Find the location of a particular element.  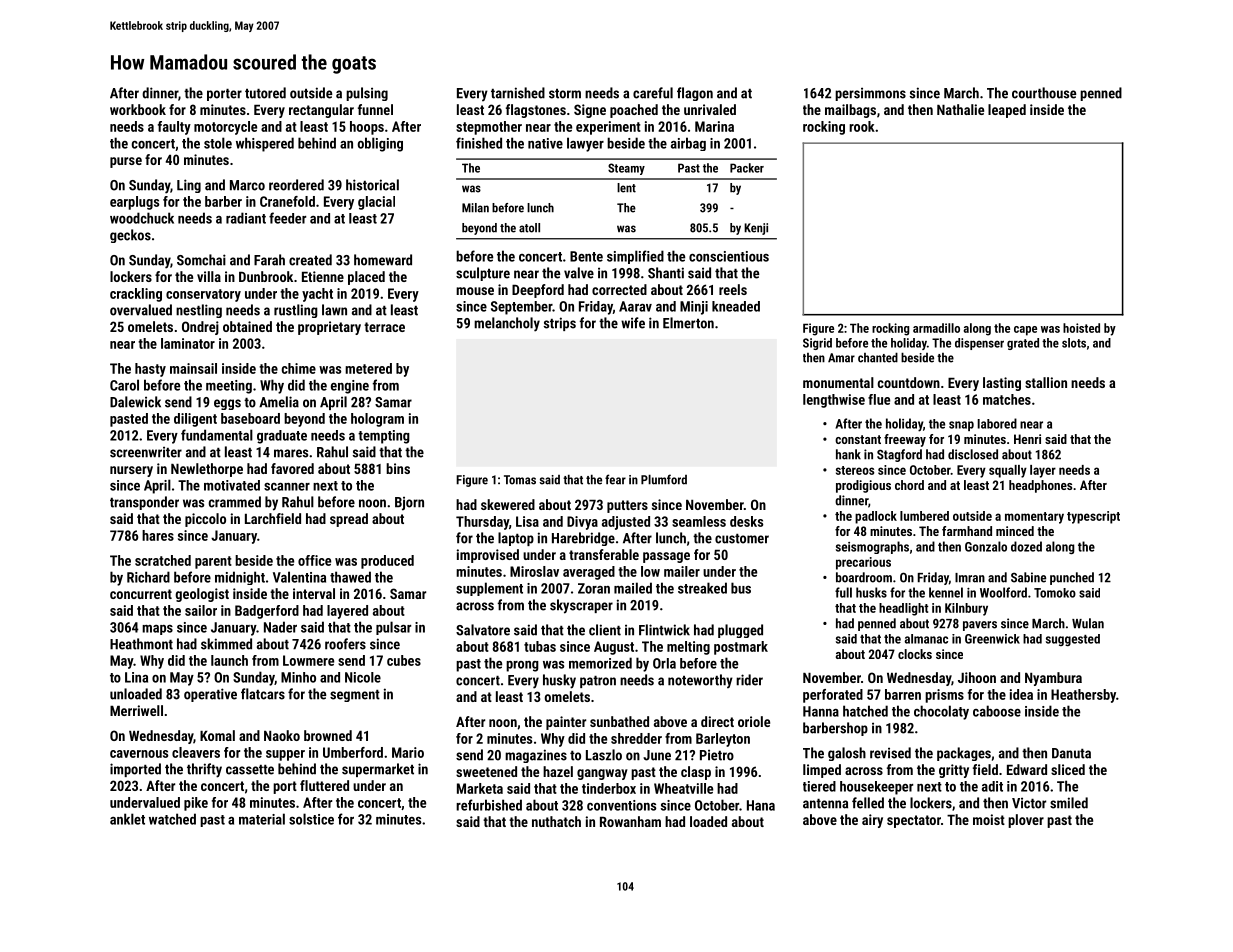

Marketa is located at coordinates (480, 788).
